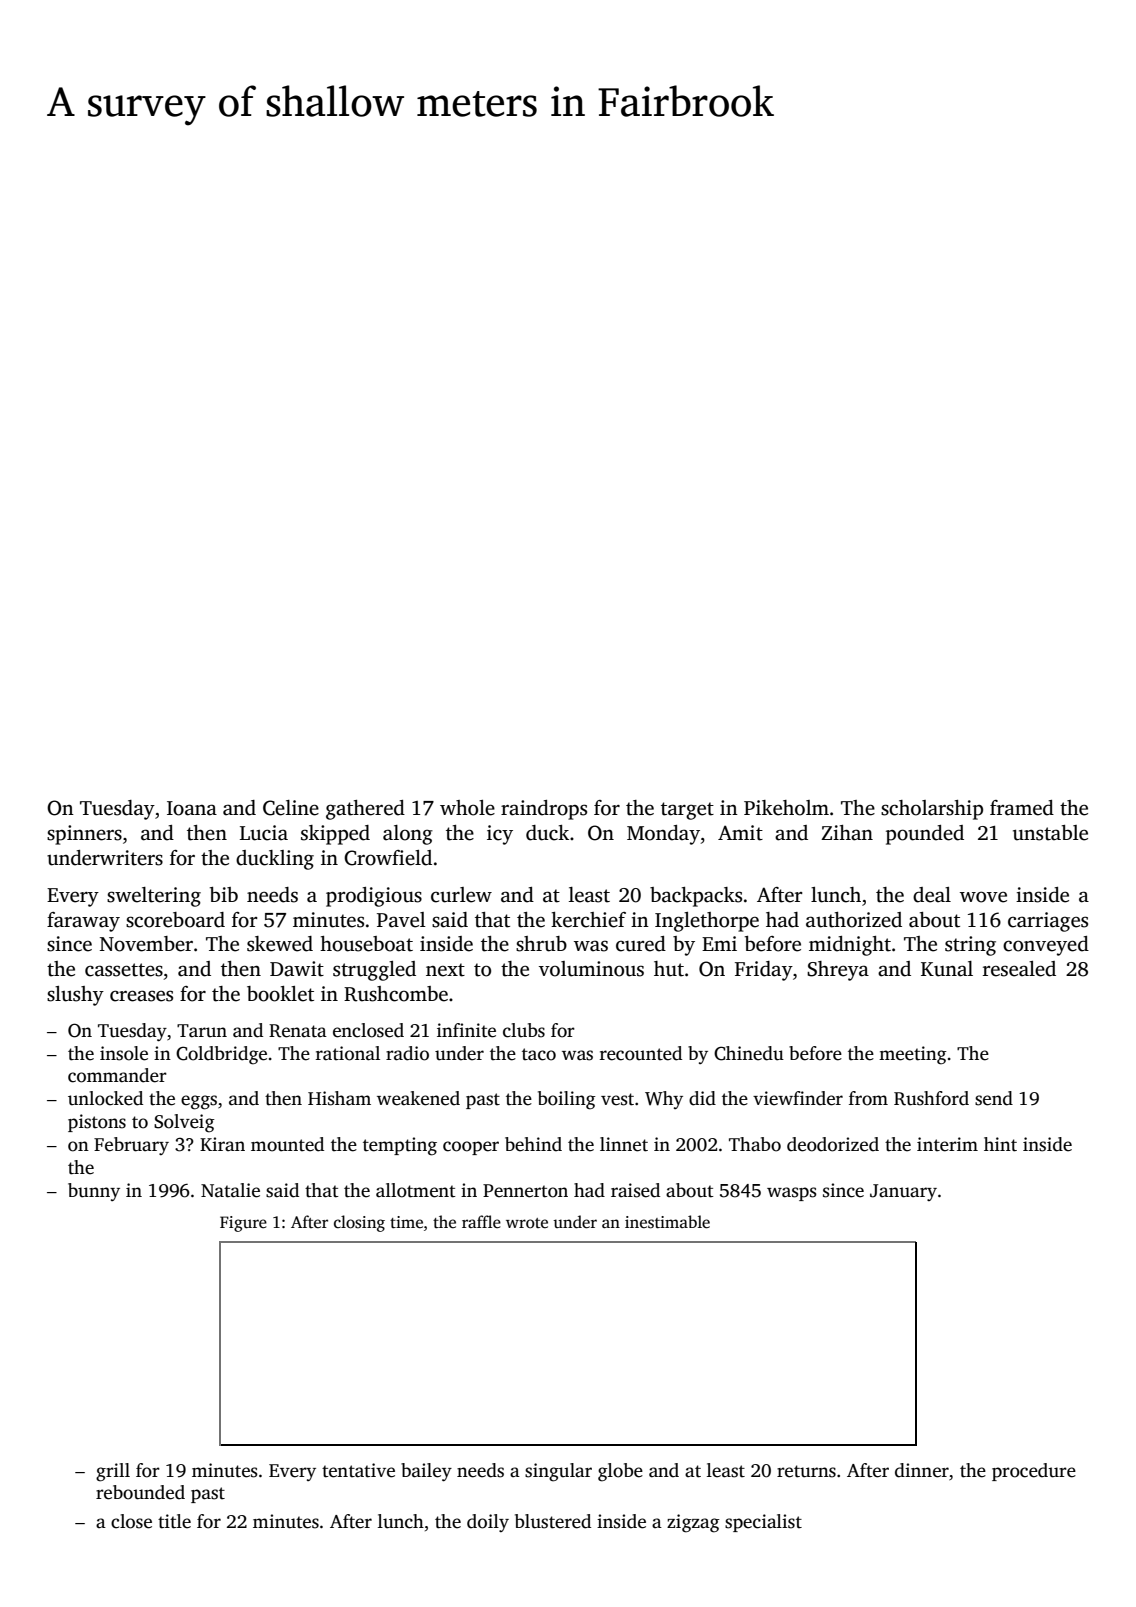  Describe the element at coordinates (553, 1521) in the screenshot. I see `blustered` at that location.
